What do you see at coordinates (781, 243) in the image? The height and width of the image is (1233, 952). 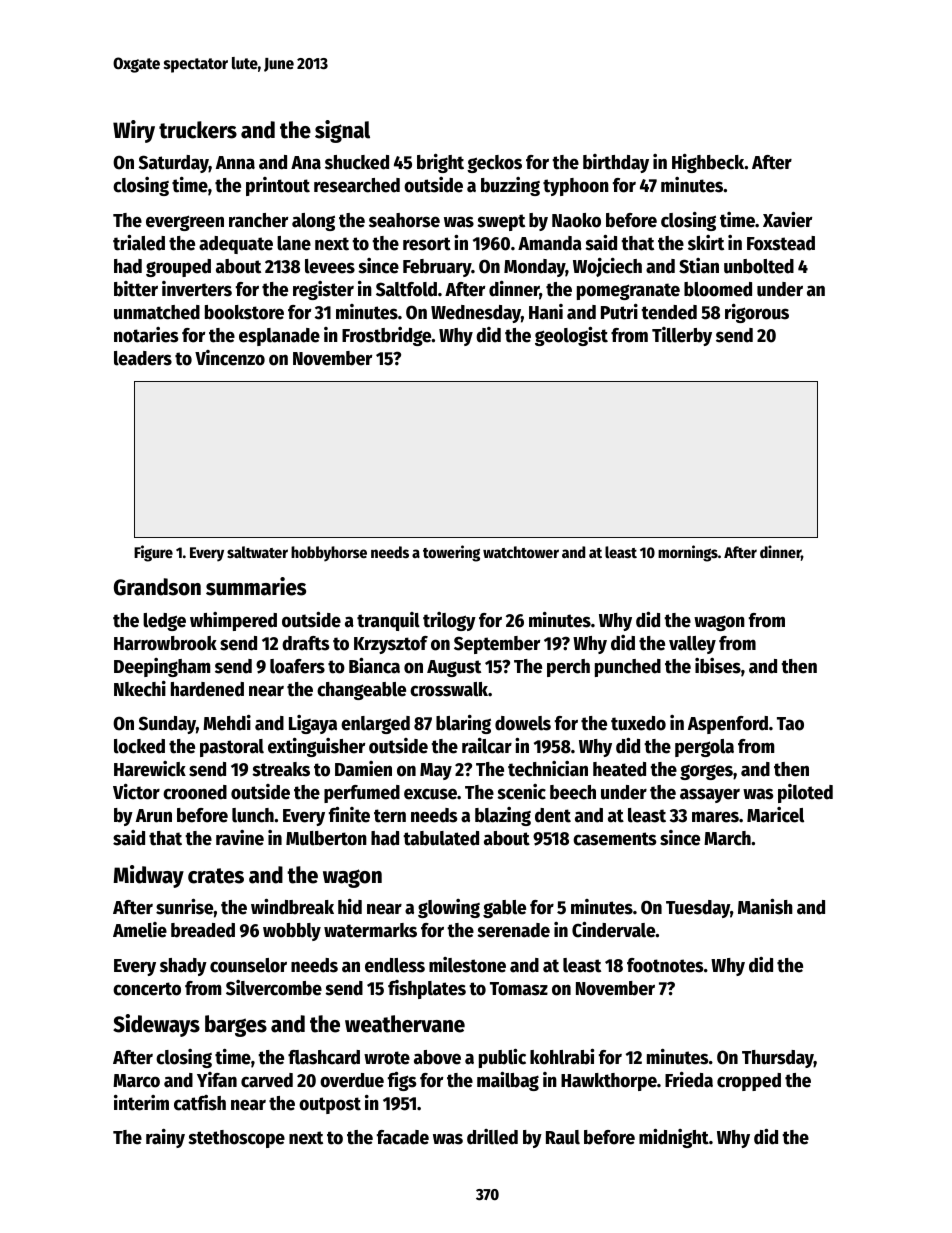 I see `Foxstead` at bounding box center [781, 243].
